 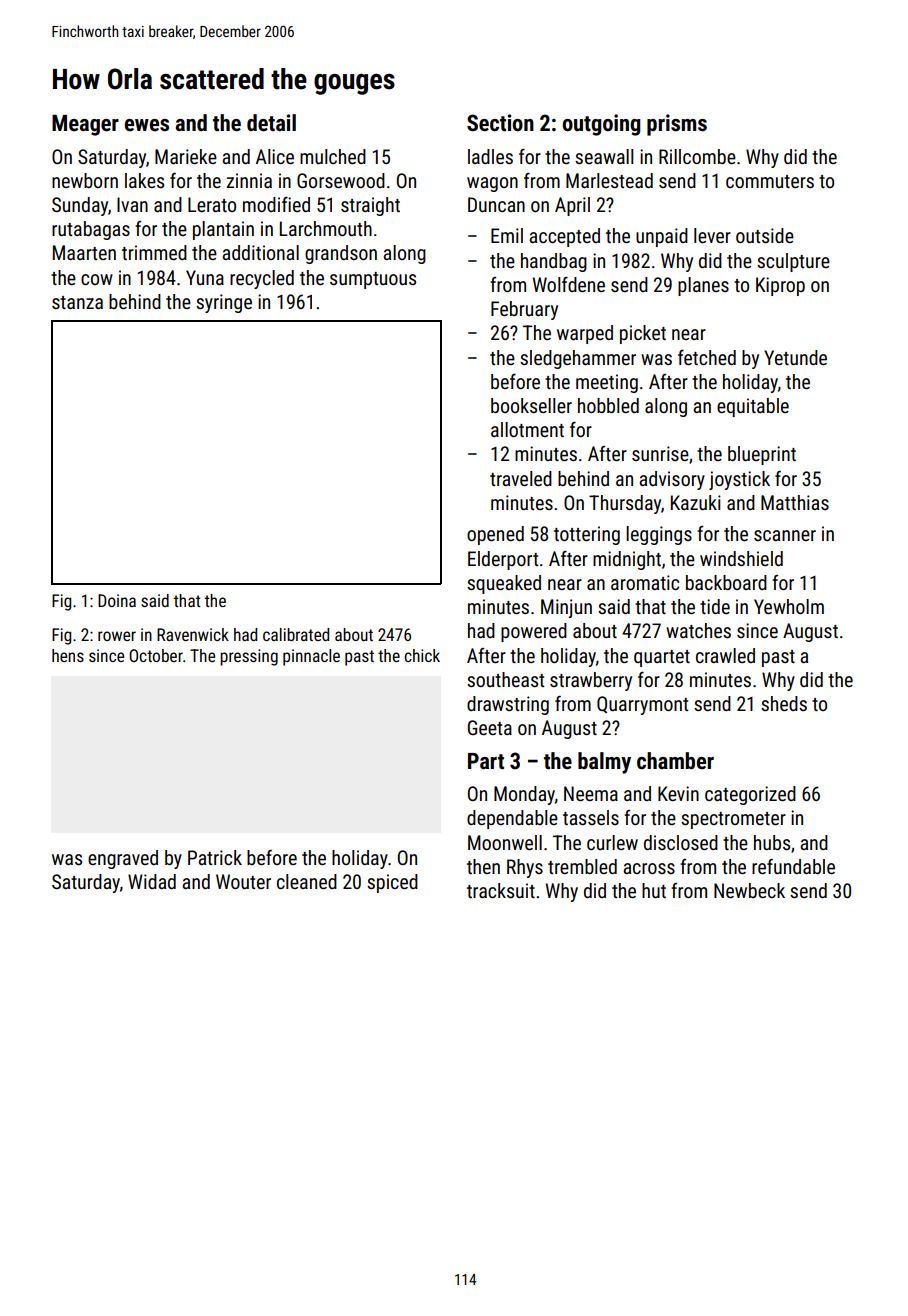 What do you see at coordinates (271, 123) in the page?
I see `detail` at bounding box center [271, 123].
